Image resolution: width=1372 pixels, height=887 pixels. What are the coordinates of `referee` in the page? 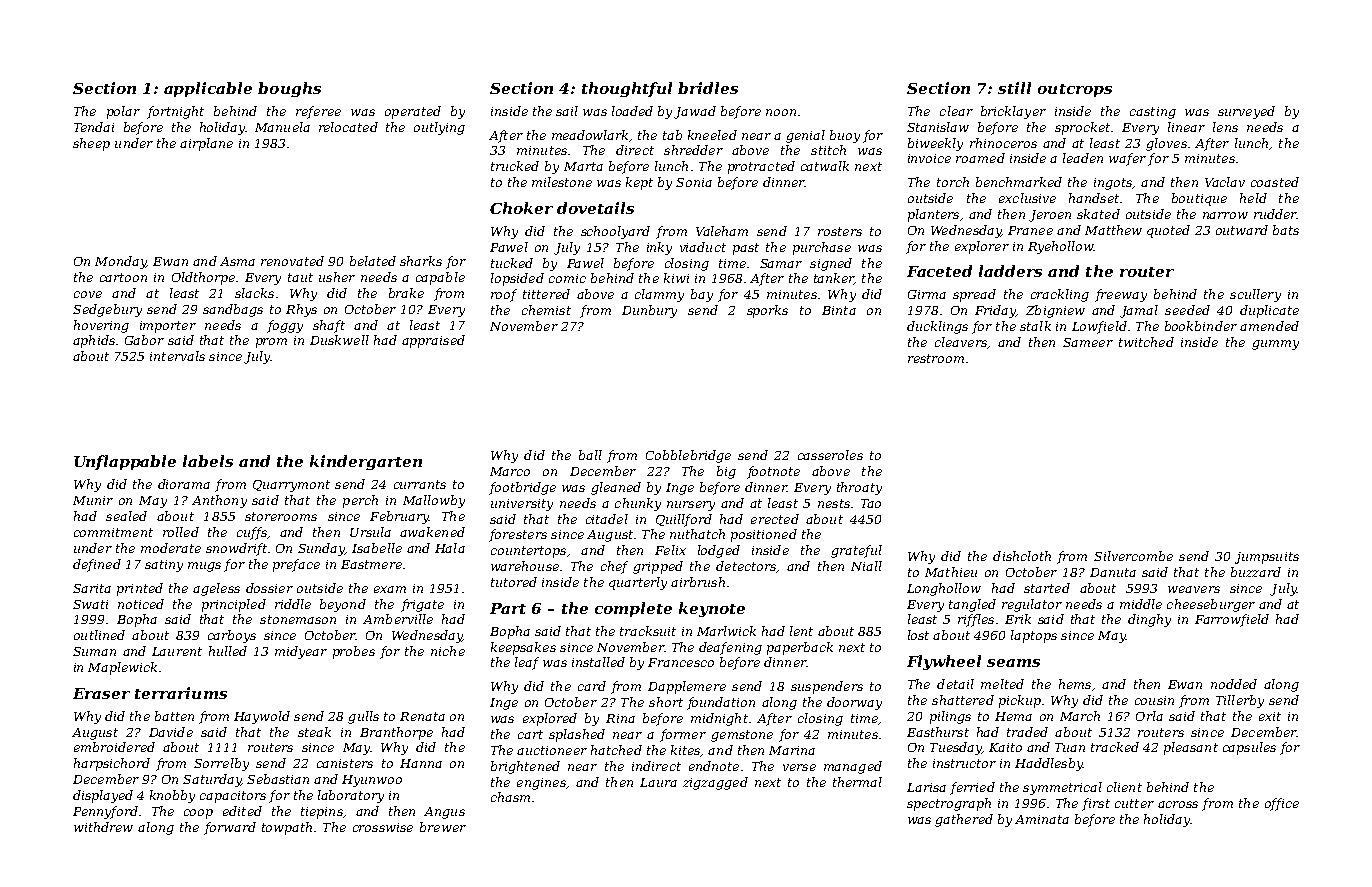 It's located at (318, 112).
